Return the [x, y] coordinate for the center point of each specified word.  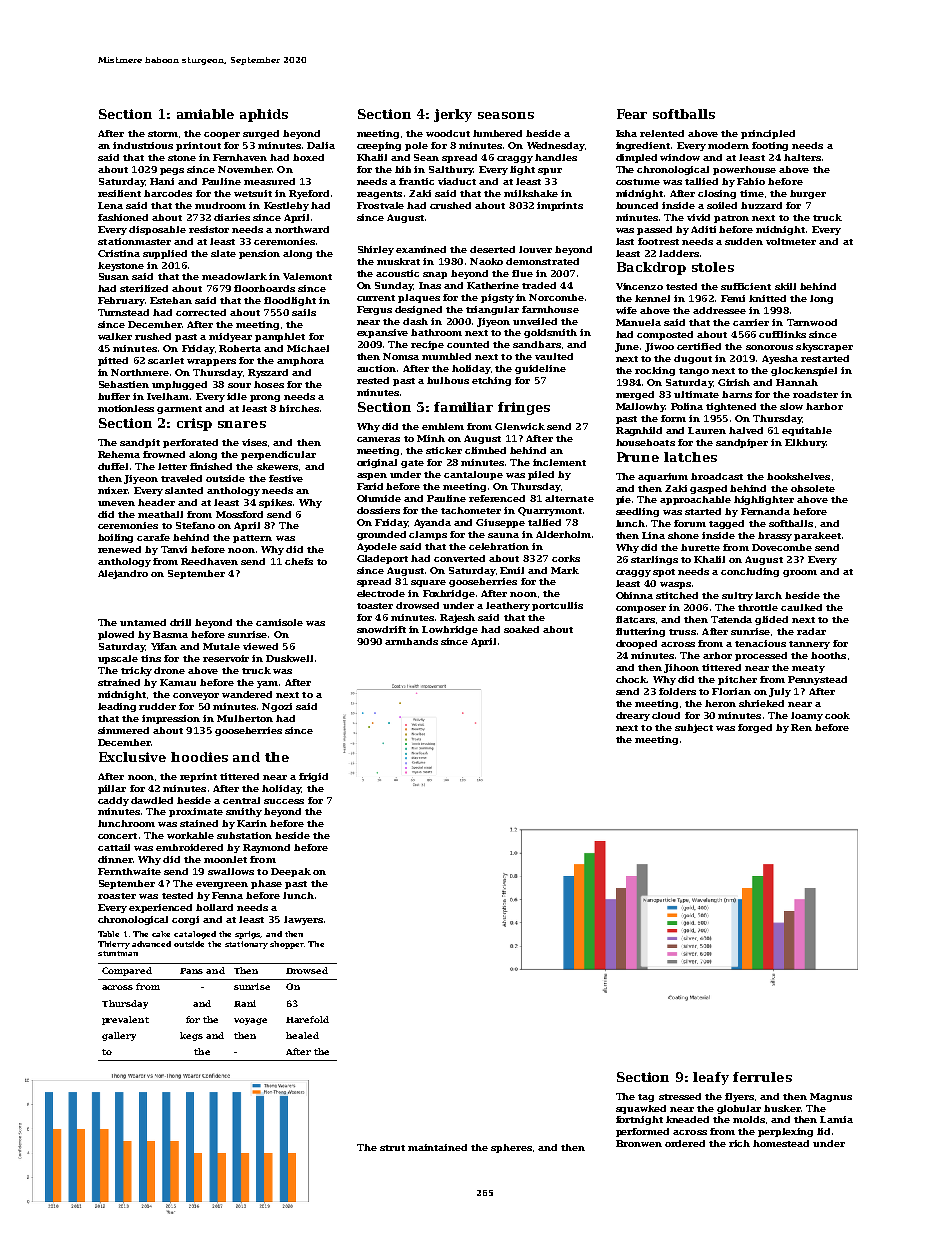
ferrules [762, 1077]
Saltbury [451, 170]
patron [731, 219]
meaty [808, 669]
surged [261, 134]
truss [682, 632]
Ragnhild [639, 431]
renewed [119, 549]
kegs [191, 1036]
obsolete [813, 488]
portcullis [557, 606]
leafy [711, 1078]
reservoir [226, 658]
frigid [313, 777]
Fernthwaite [129, 871]
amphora [300, 361]
